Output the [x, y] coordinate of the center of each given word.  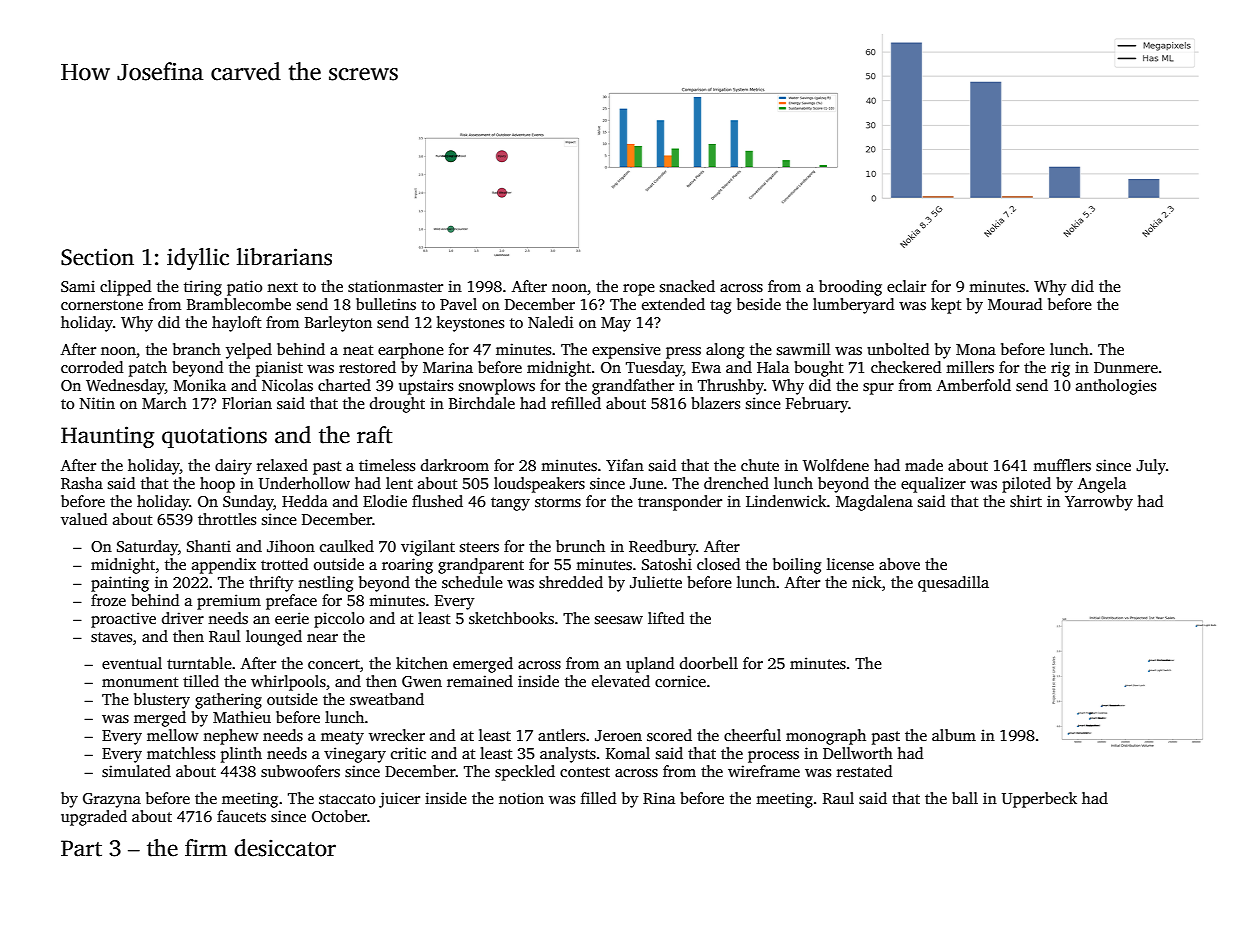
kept [946, 306]
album [954, 735]
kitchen [422, 663]
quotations [214, 437]
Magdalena [874, 503]
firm [206, 847]
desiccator [285, 848]
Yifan [625, 465]
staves [111, 637]
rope [639, 290]
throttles [227, 519]
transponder [680, 503]
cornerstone [102, 305]
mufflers [1062, 465]
